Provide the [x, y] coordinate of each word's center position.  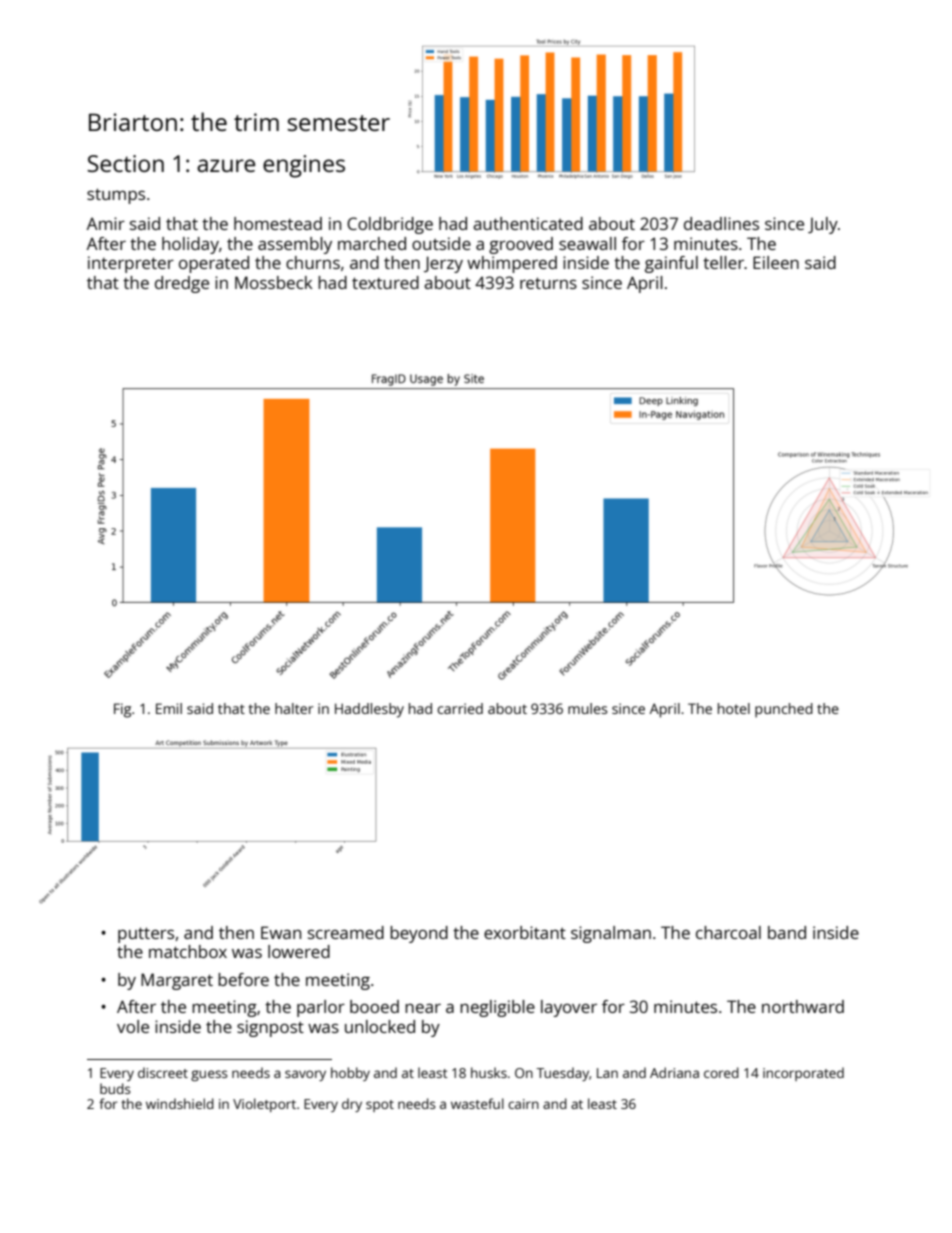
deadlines [721, 223]
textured [385, 282]
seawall [587, 243]
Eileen [776, 262]
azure [226, 165]
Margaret [177, 981]
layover [569, 1008]
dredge [182, 284]
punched [784, 710]
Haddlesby [369, 710]
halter [294, 708]
